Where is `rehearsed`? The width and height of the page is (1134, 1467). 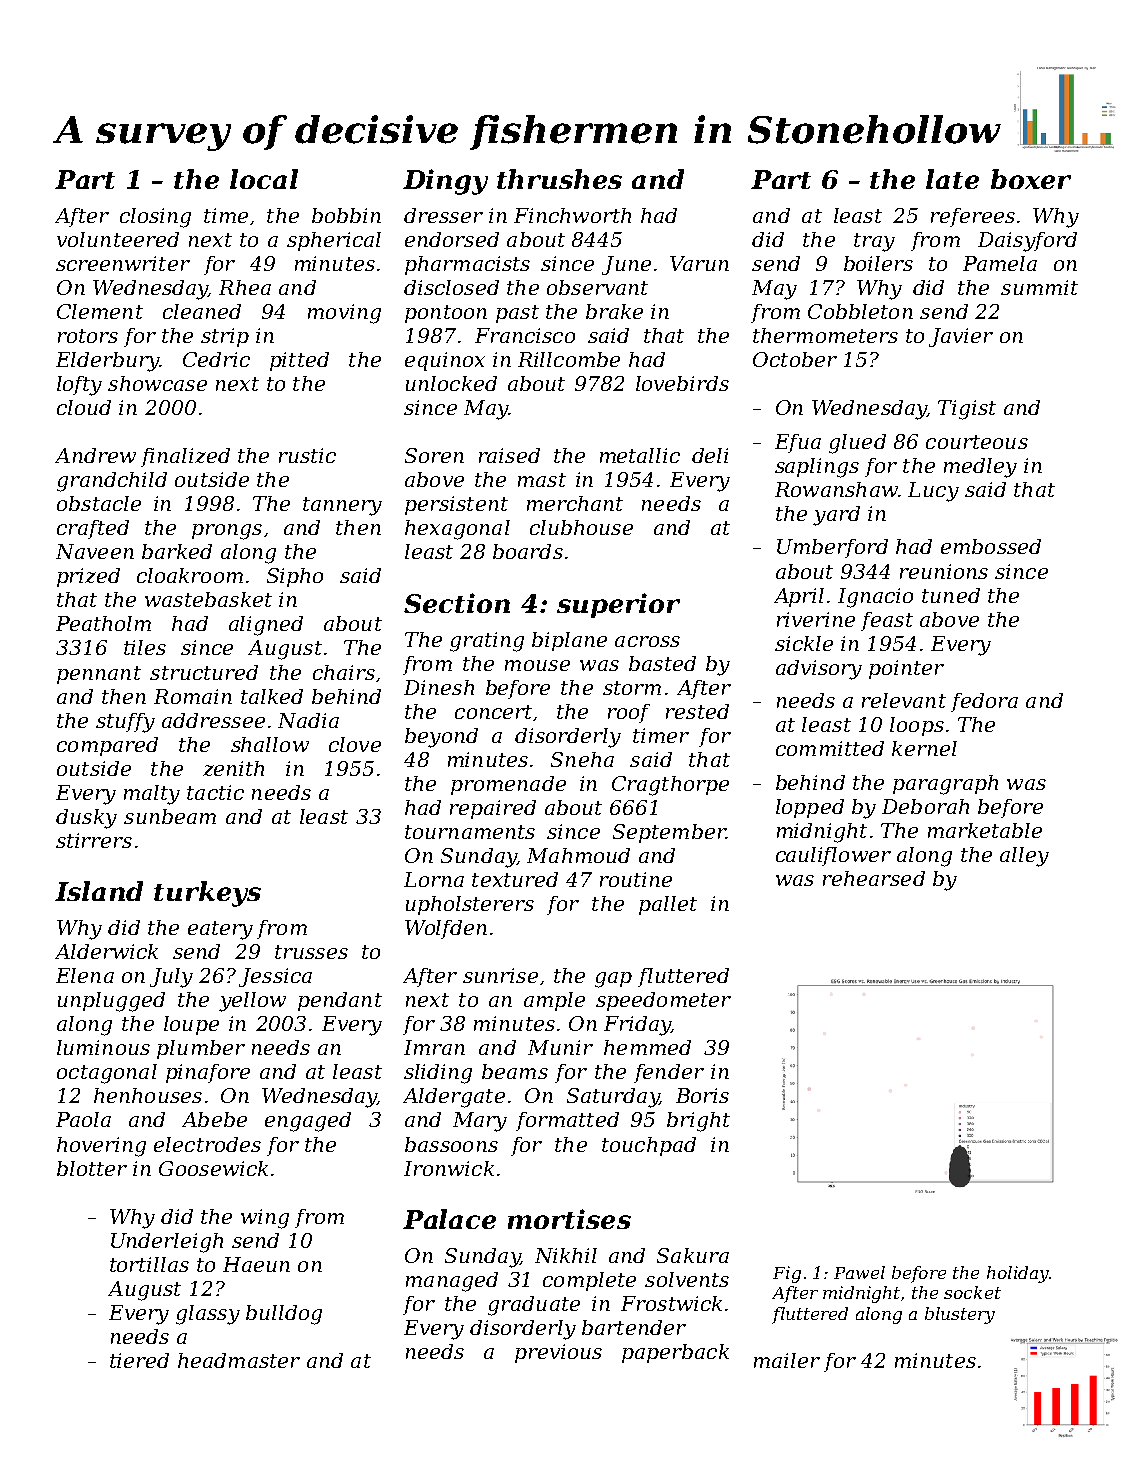
rehearsed is located at coordinates (874, 878).
